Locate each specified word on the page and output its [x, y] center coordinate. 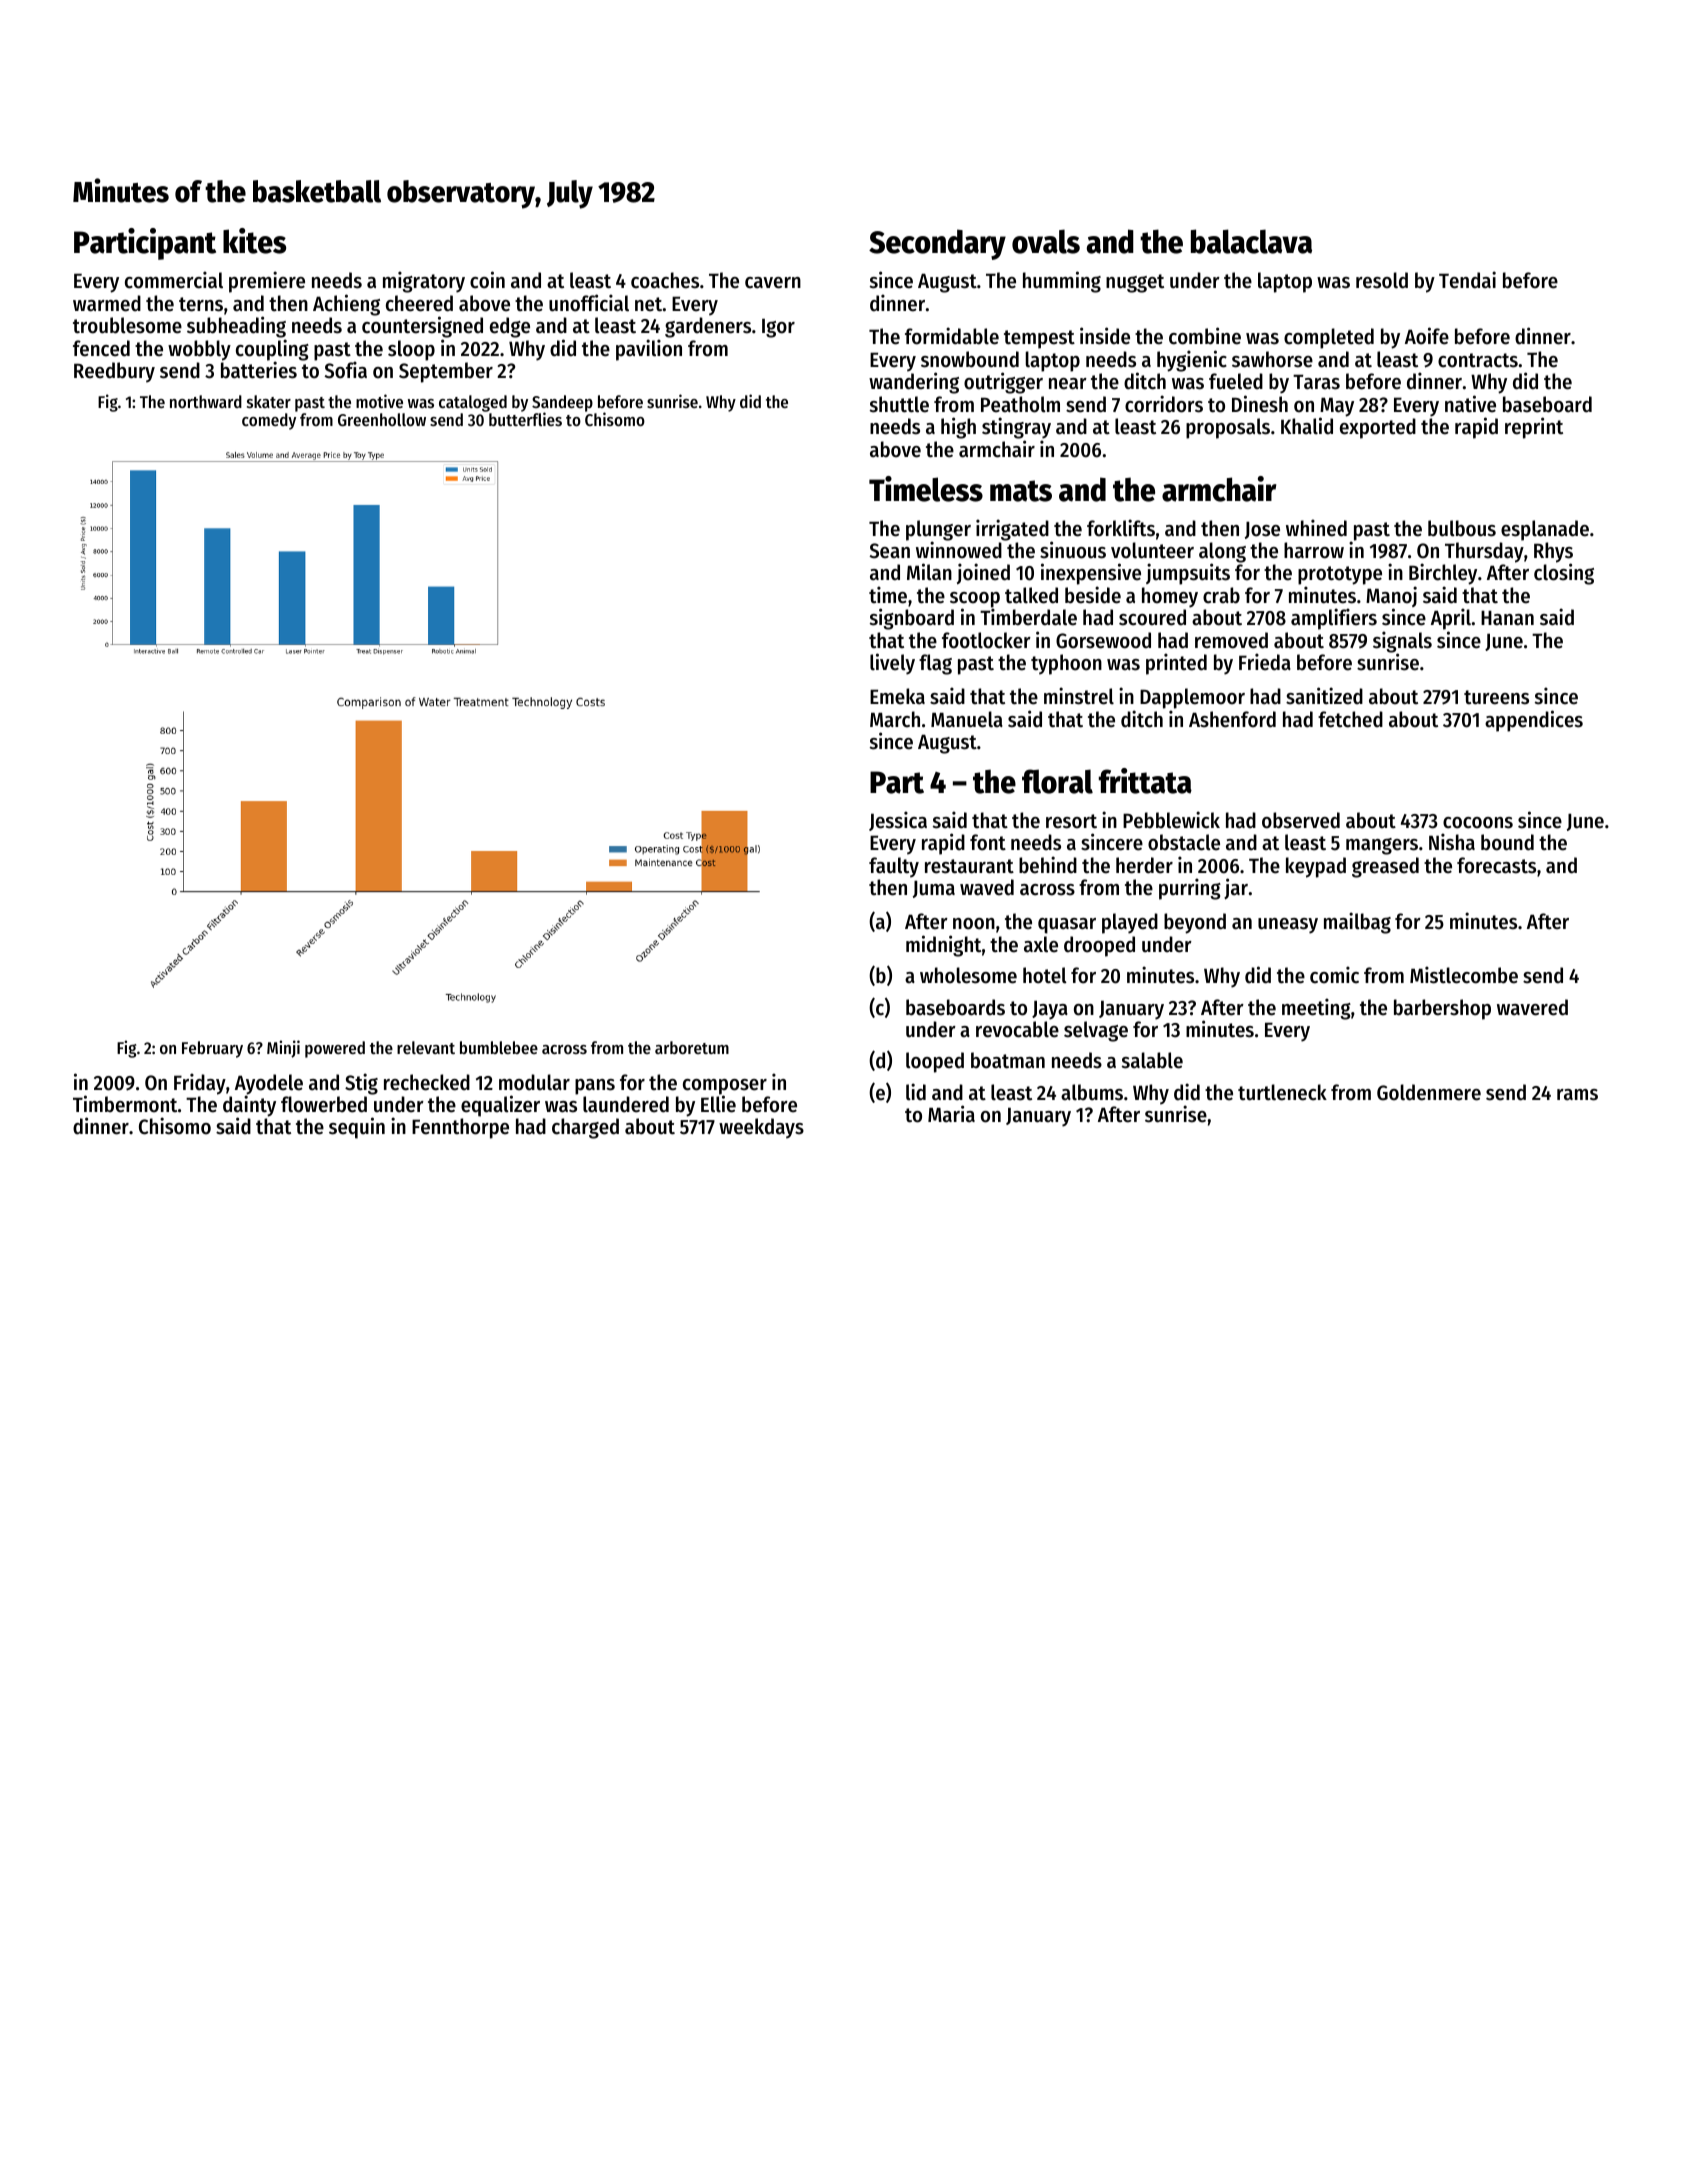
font [988, 842]
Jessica [898, 821]
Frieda [1265, 662]
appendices [1534, 721]
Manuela [967, 719]
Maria [951, 1114]
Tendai [1467, 280]
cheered [419, 303]
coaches [665, 280]
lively [892, 664]
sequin [357, 1128]
